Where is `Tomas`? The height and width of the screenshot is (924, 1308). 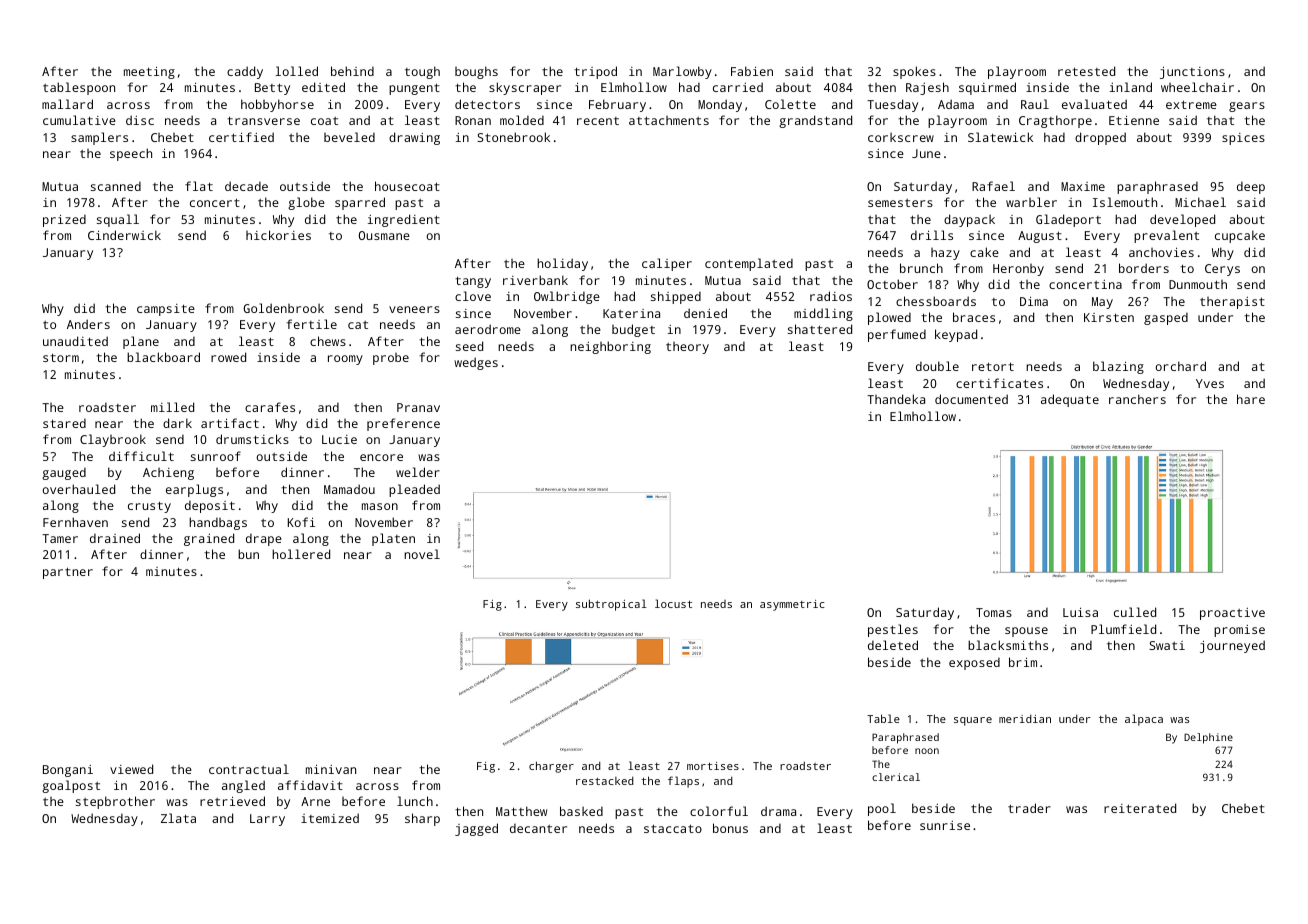 Tomas is located at coordinates (994, 612).
